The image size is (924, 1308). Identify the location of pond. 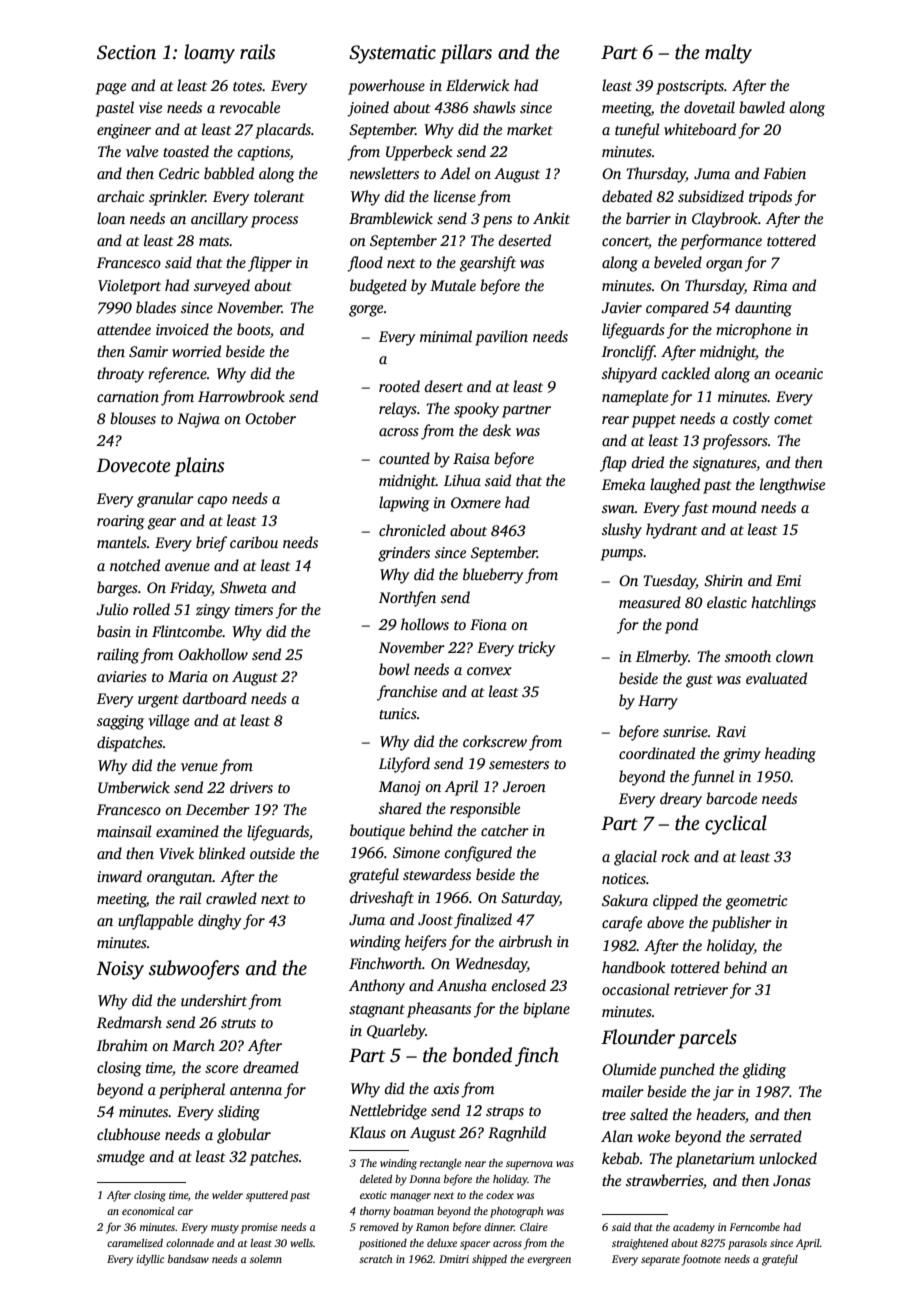
(681, 626).
